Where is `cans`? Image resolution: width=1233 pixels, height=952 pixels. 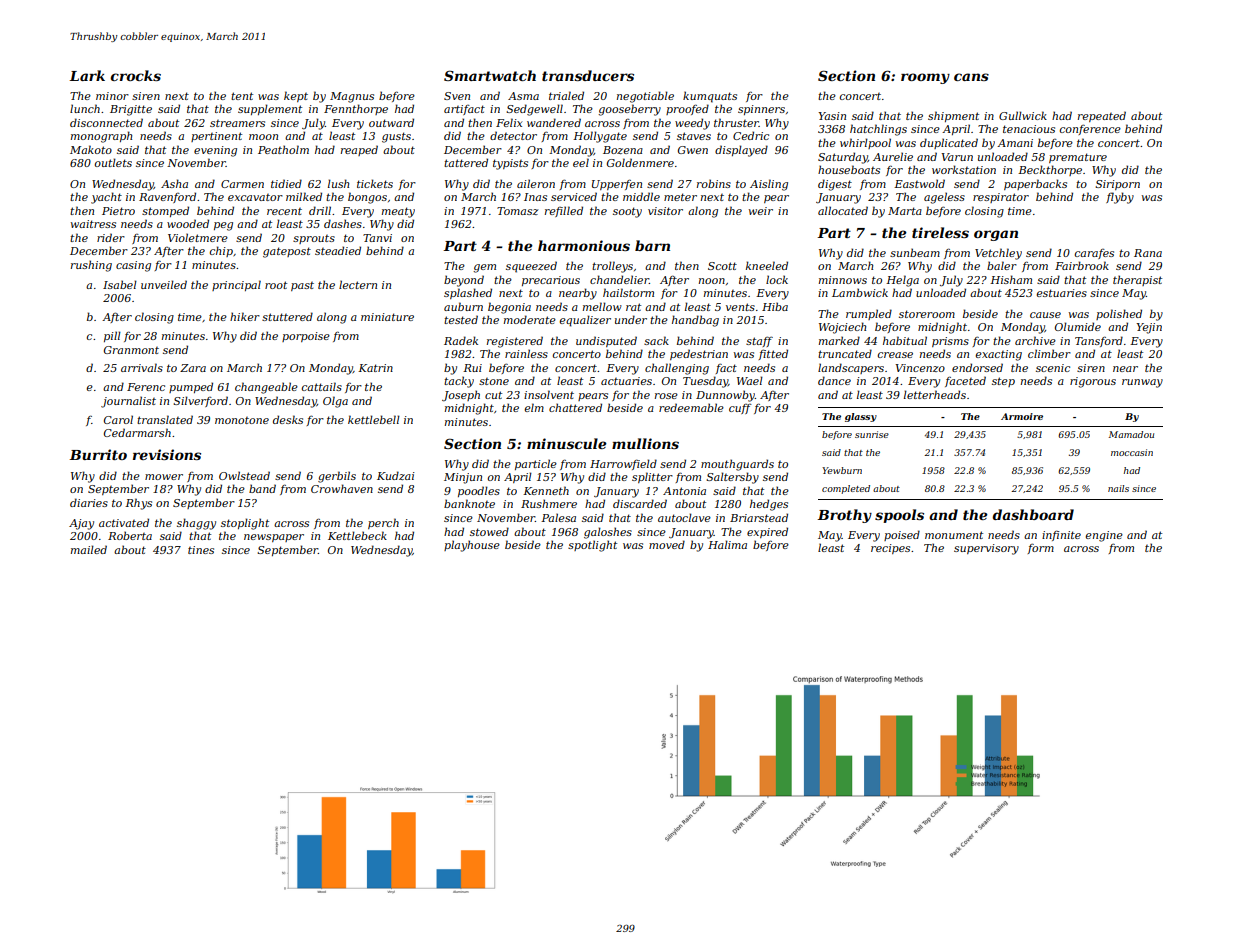 cans is located at coordinates (971, 77).
